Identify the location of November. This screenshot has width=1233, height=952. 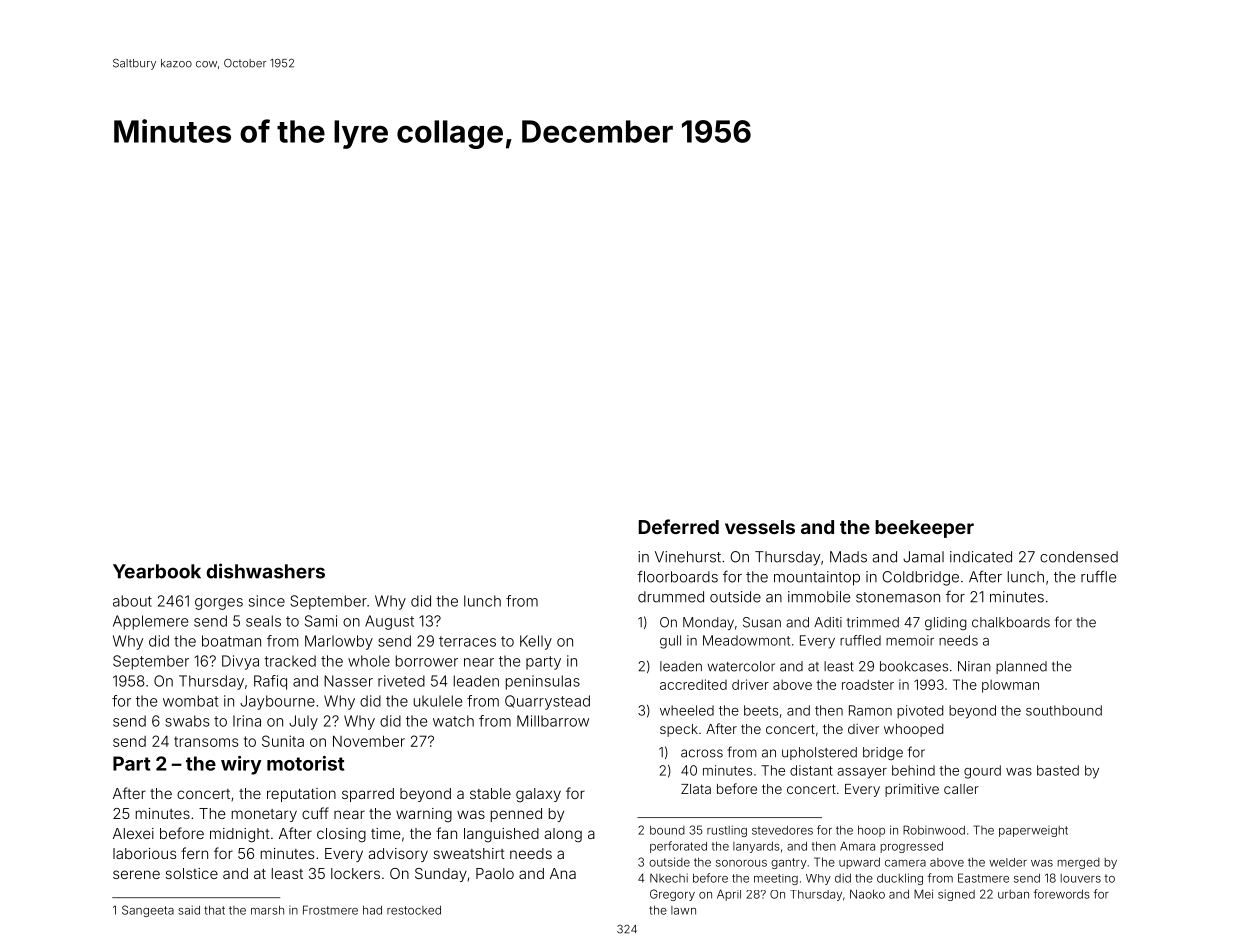
(369, 741).
